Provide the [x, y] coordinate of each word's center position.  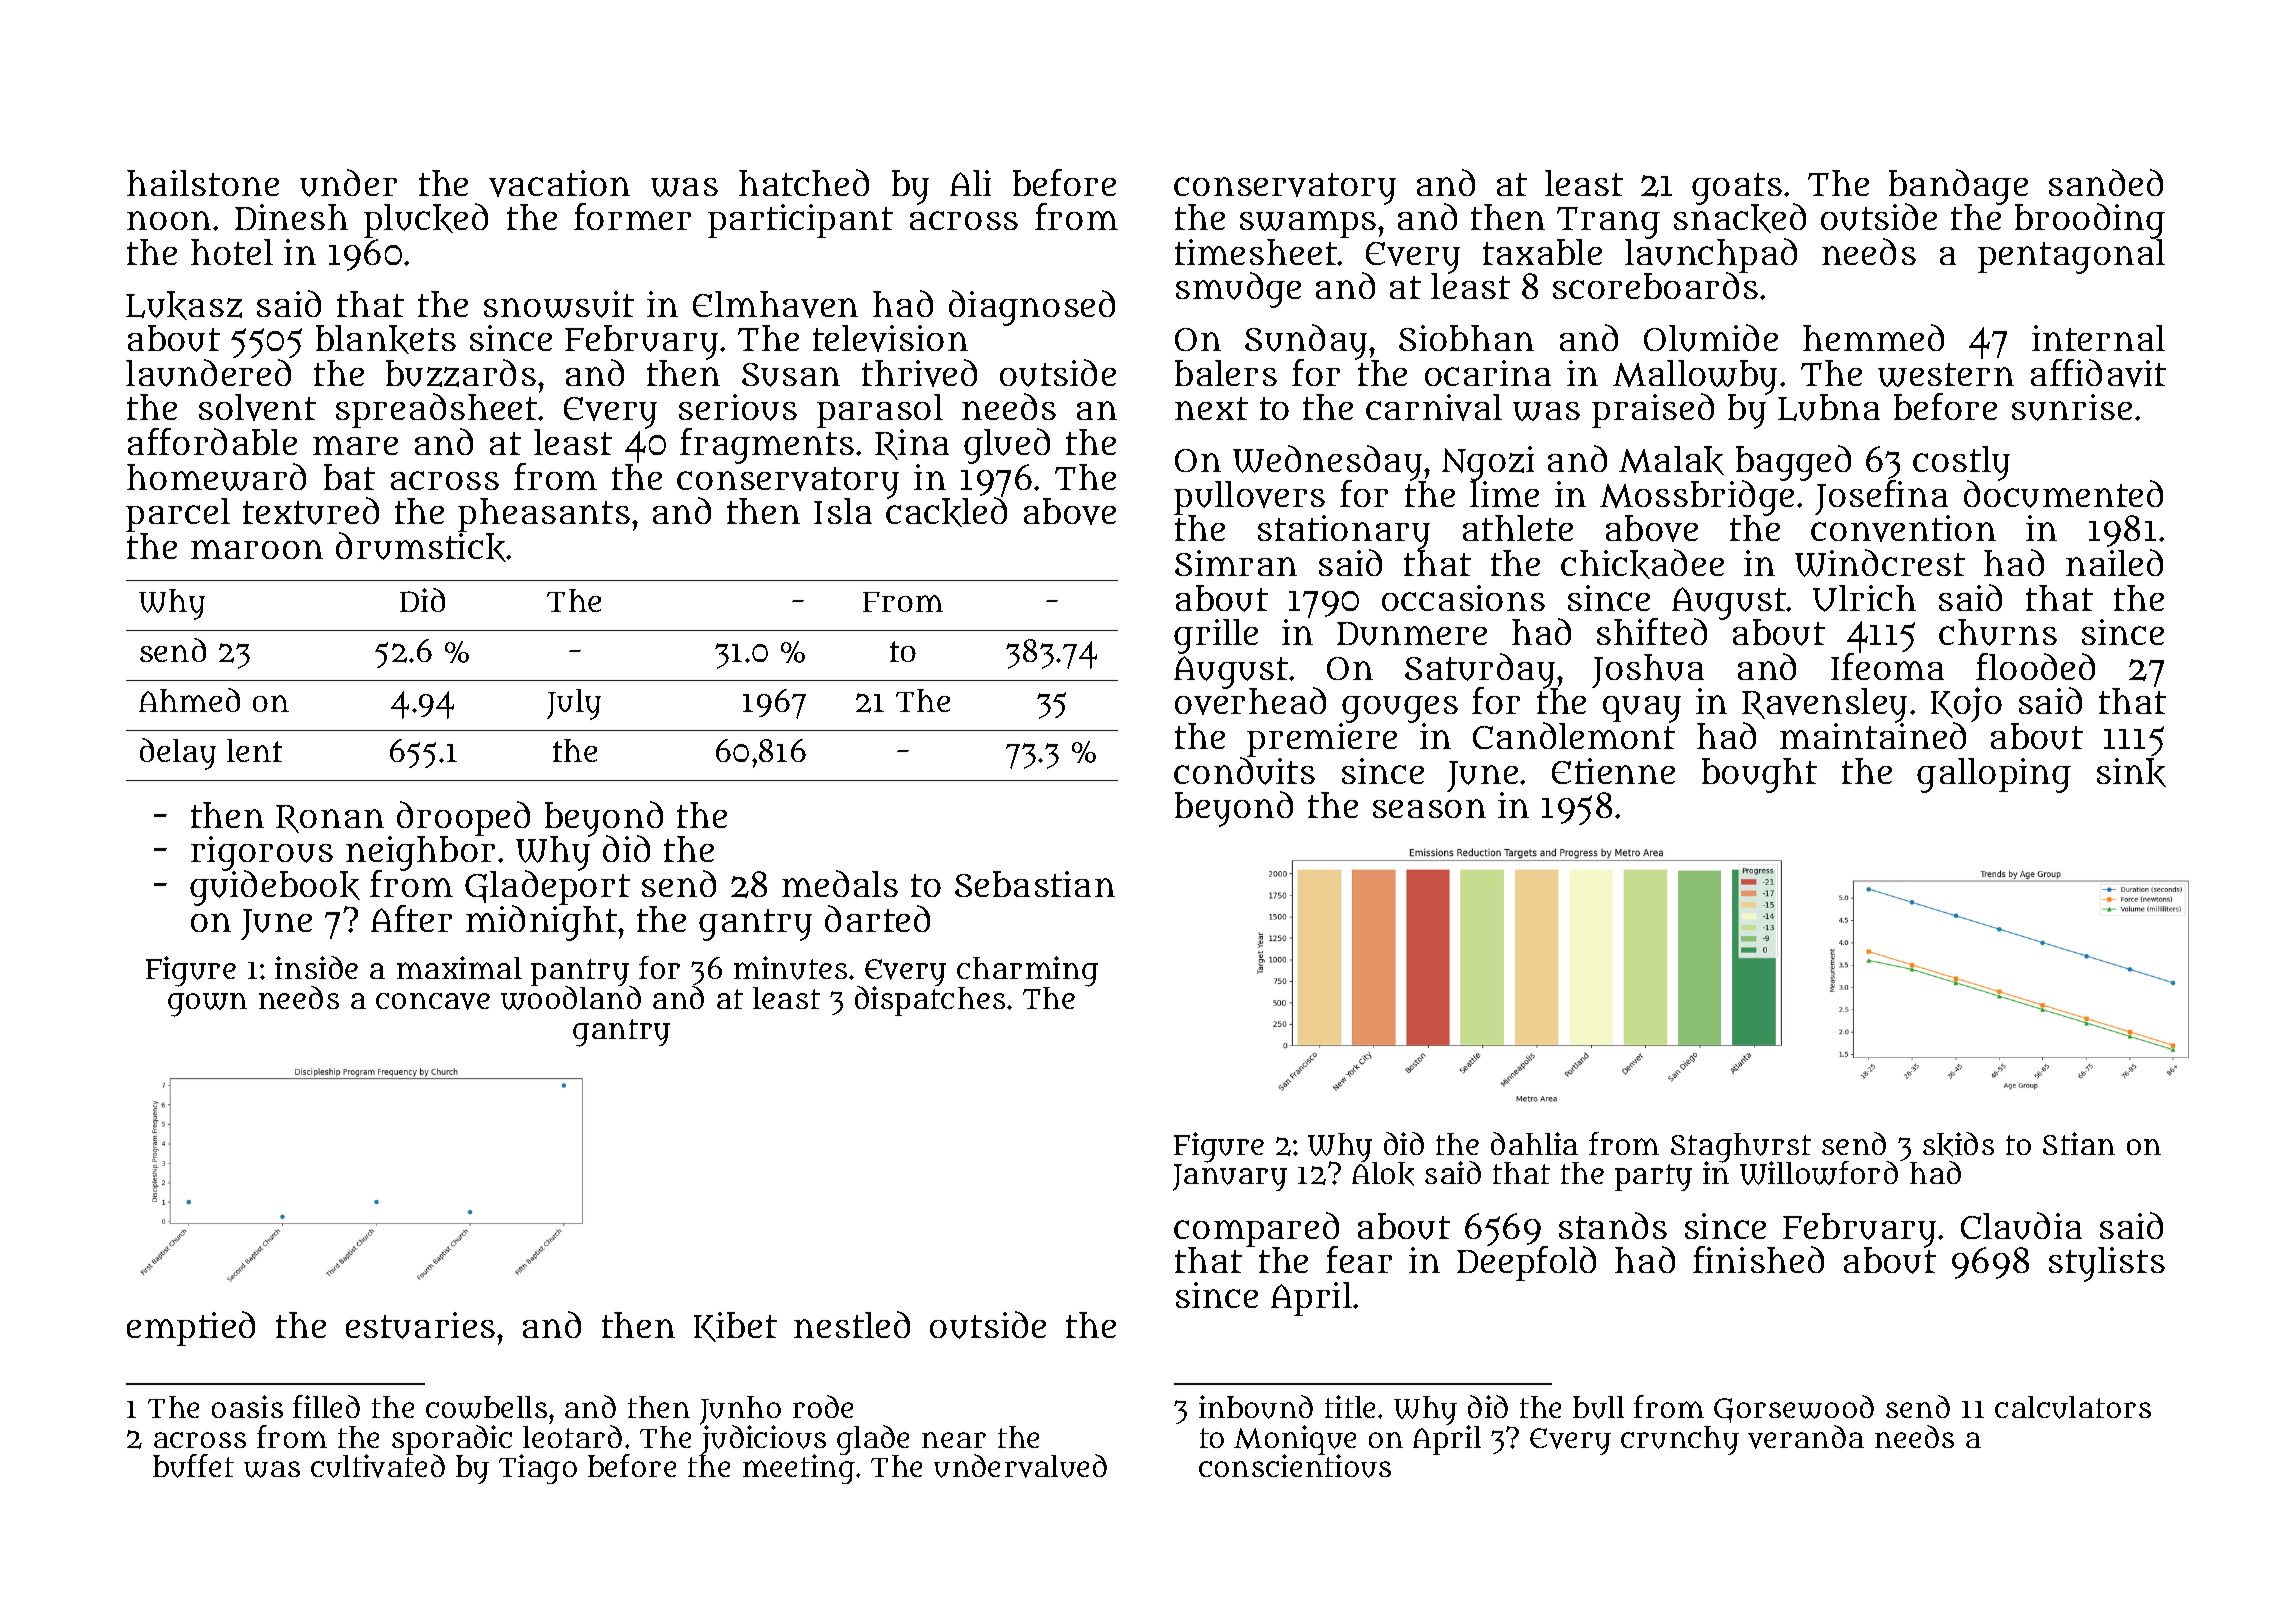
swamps [1308, 224]
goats [1737, 189]
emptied [191, 1328]
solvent [257, 407]
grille [1216, 636]
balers [1226, 373]
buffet [193, 1466]
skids [1958, 1144]
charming [1027, 971]
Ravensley [1824, 705]
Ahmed [189, 700]
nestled [852, 1324]
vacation [559, 183]
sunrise [2072, 407]
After [411, 918]
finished [1758, 1259]
